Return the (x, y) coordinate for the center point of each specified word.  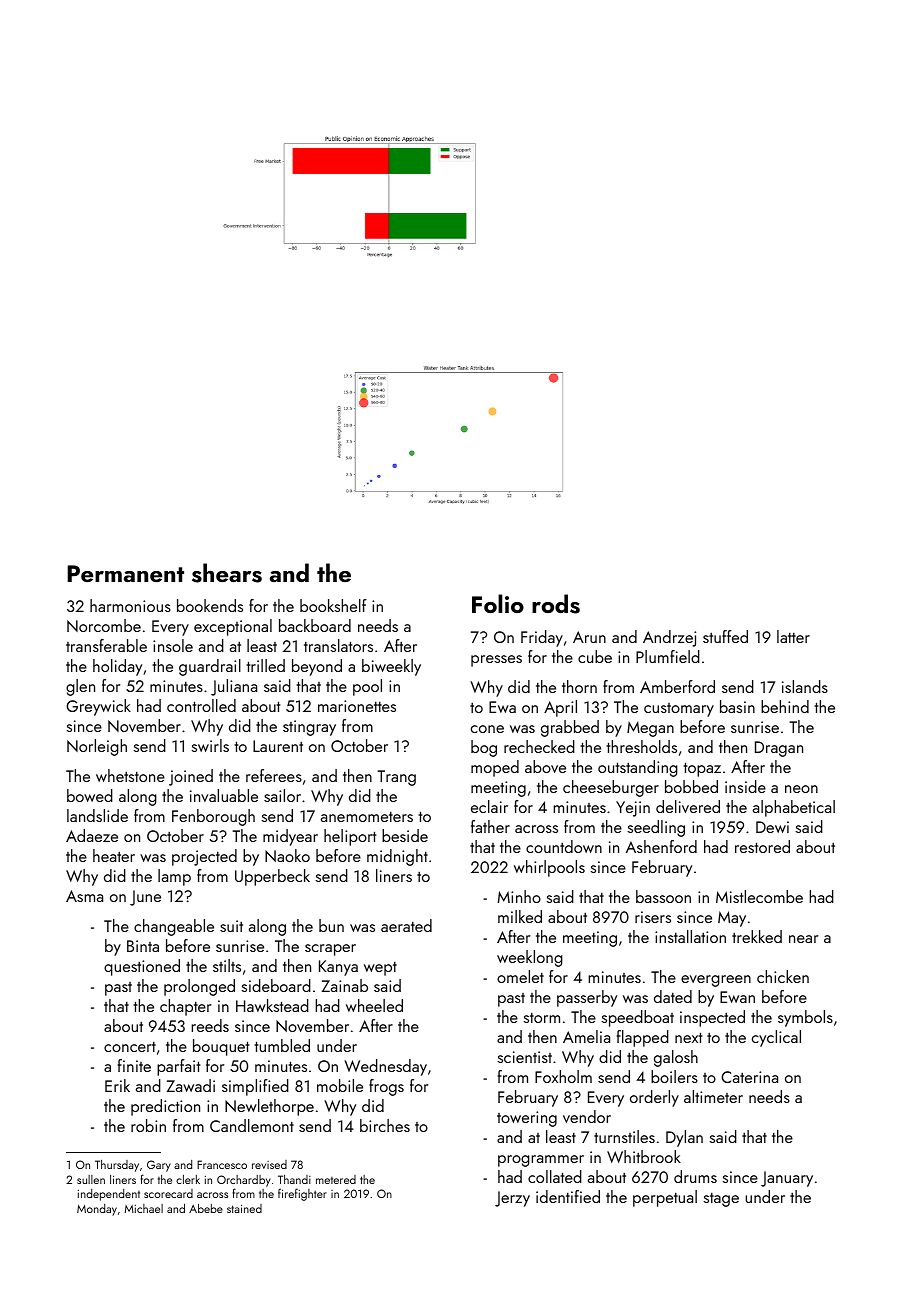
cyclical (776, 1038)
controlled (201, 705)
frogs (386, 1087)
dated (673, 996)
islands (805, 686)
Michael (144, 1208)
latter (793, 636)
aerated (406, 925)
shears (227, 573)
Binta (143, 946)
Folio (498, 603)
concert (130, 1047)
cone (487, 729)
